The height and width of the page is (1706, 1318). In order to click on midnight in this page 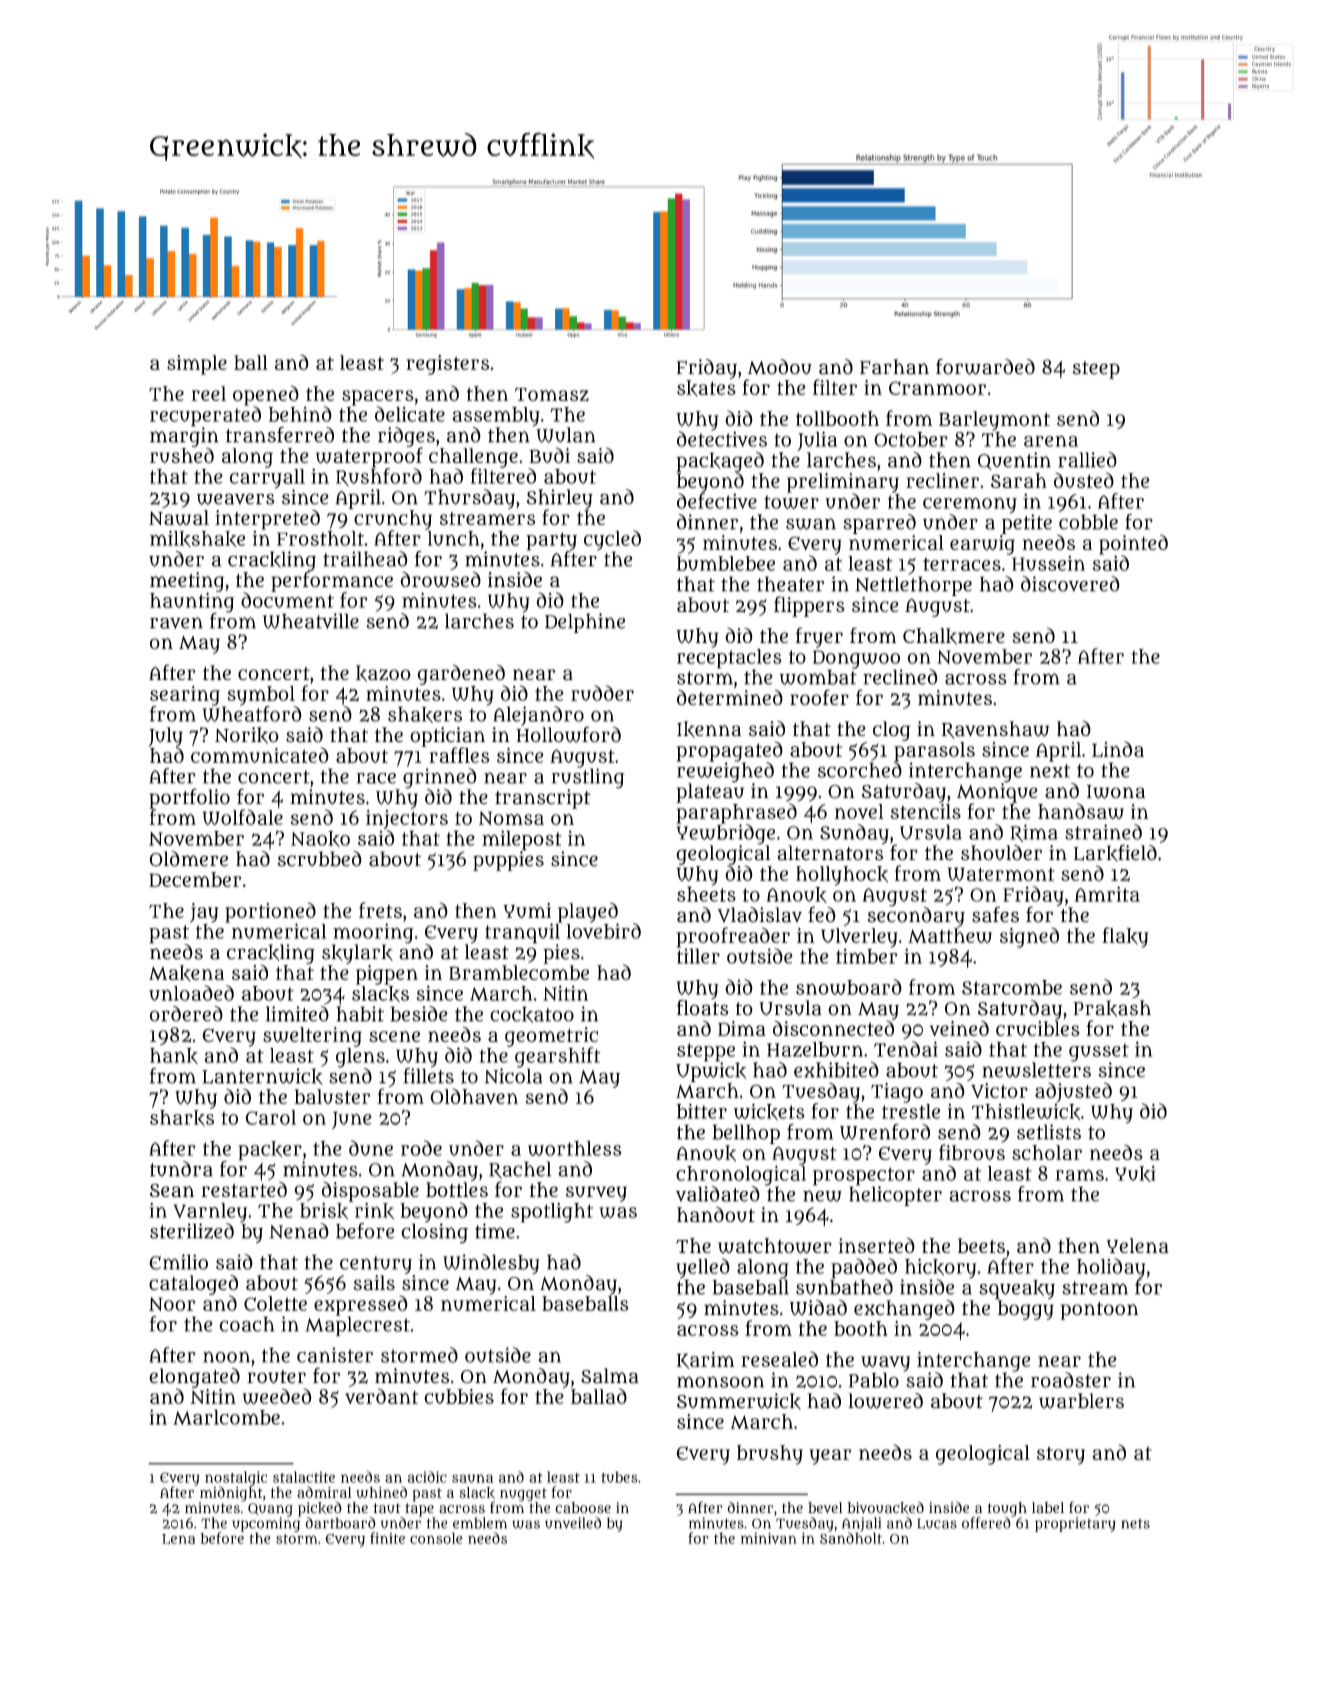, I will do `click(231, 1494)`.
